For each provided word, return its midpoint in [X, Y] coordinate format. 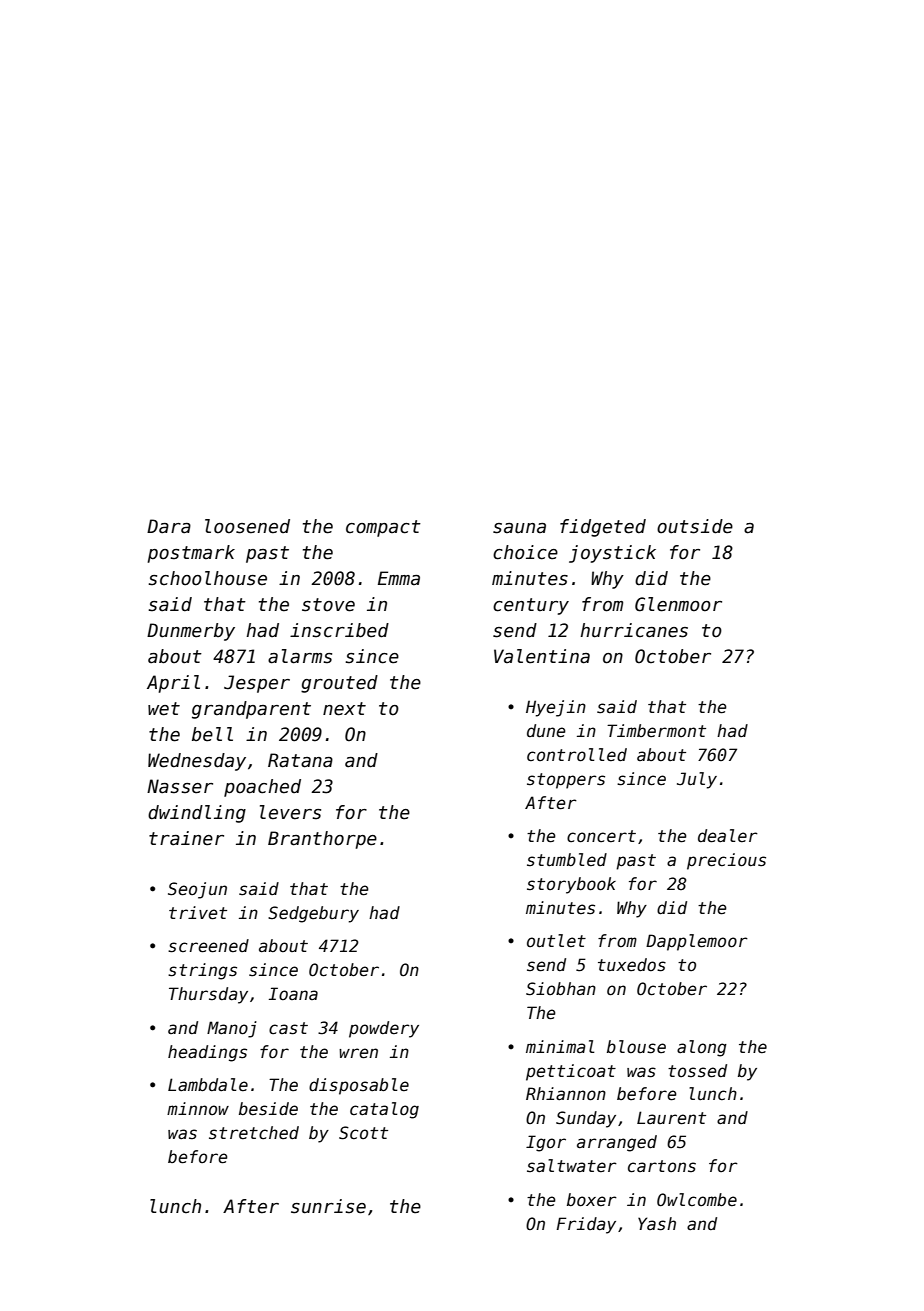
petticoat [571, 1072]
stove [328, 605]
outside [695, 526]
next [344, 709]
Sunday [586, 1119]
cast [288, 1028]
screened [208, 946]
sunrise [328, 1206]
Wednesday [197, 762]
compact [383, 528]
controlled [577, 755]
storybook [571, 885]
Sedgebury [313, 914]
